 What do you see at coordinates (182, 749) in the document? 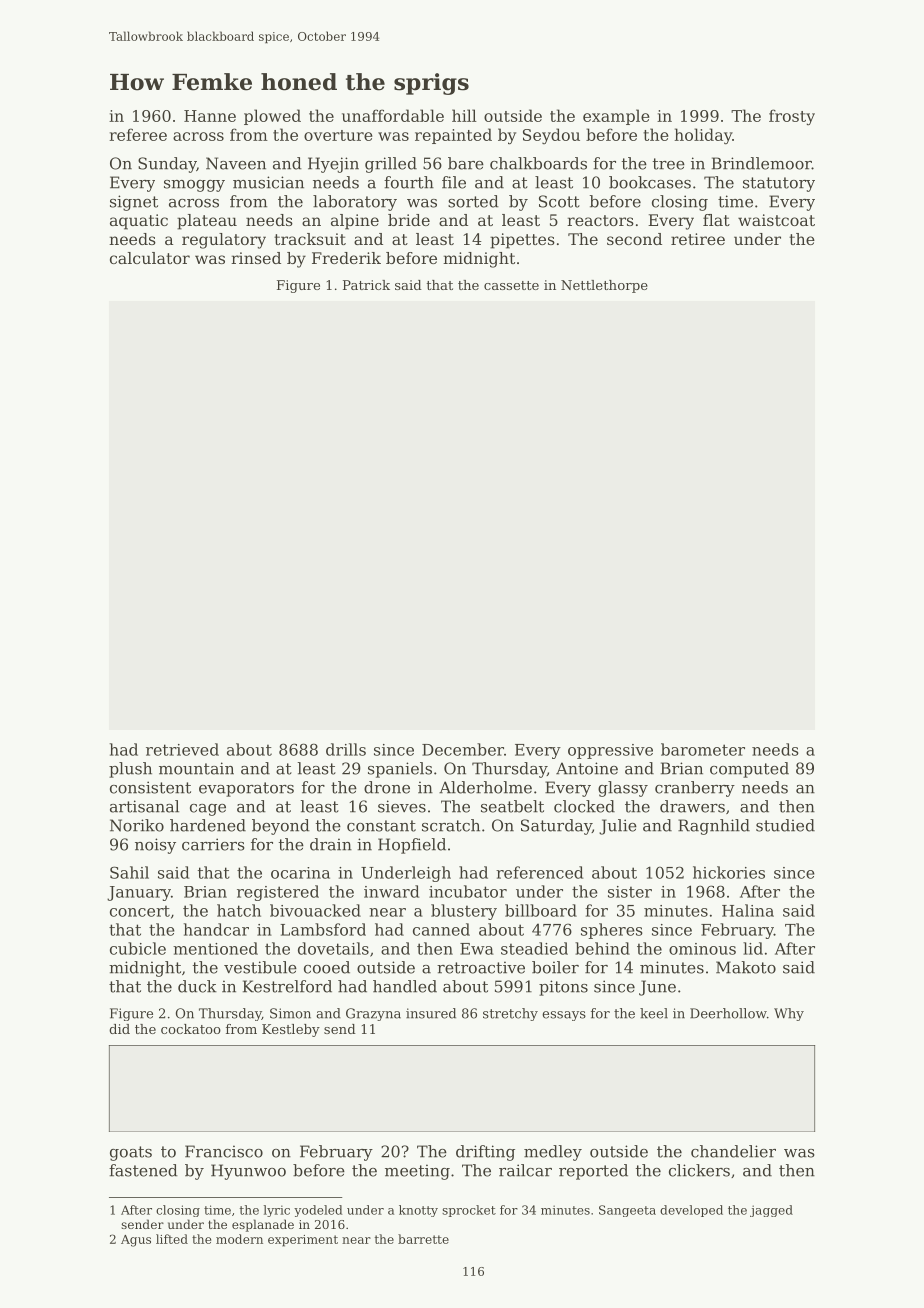
I see `retrieved` at bounding box center [182, 749].
